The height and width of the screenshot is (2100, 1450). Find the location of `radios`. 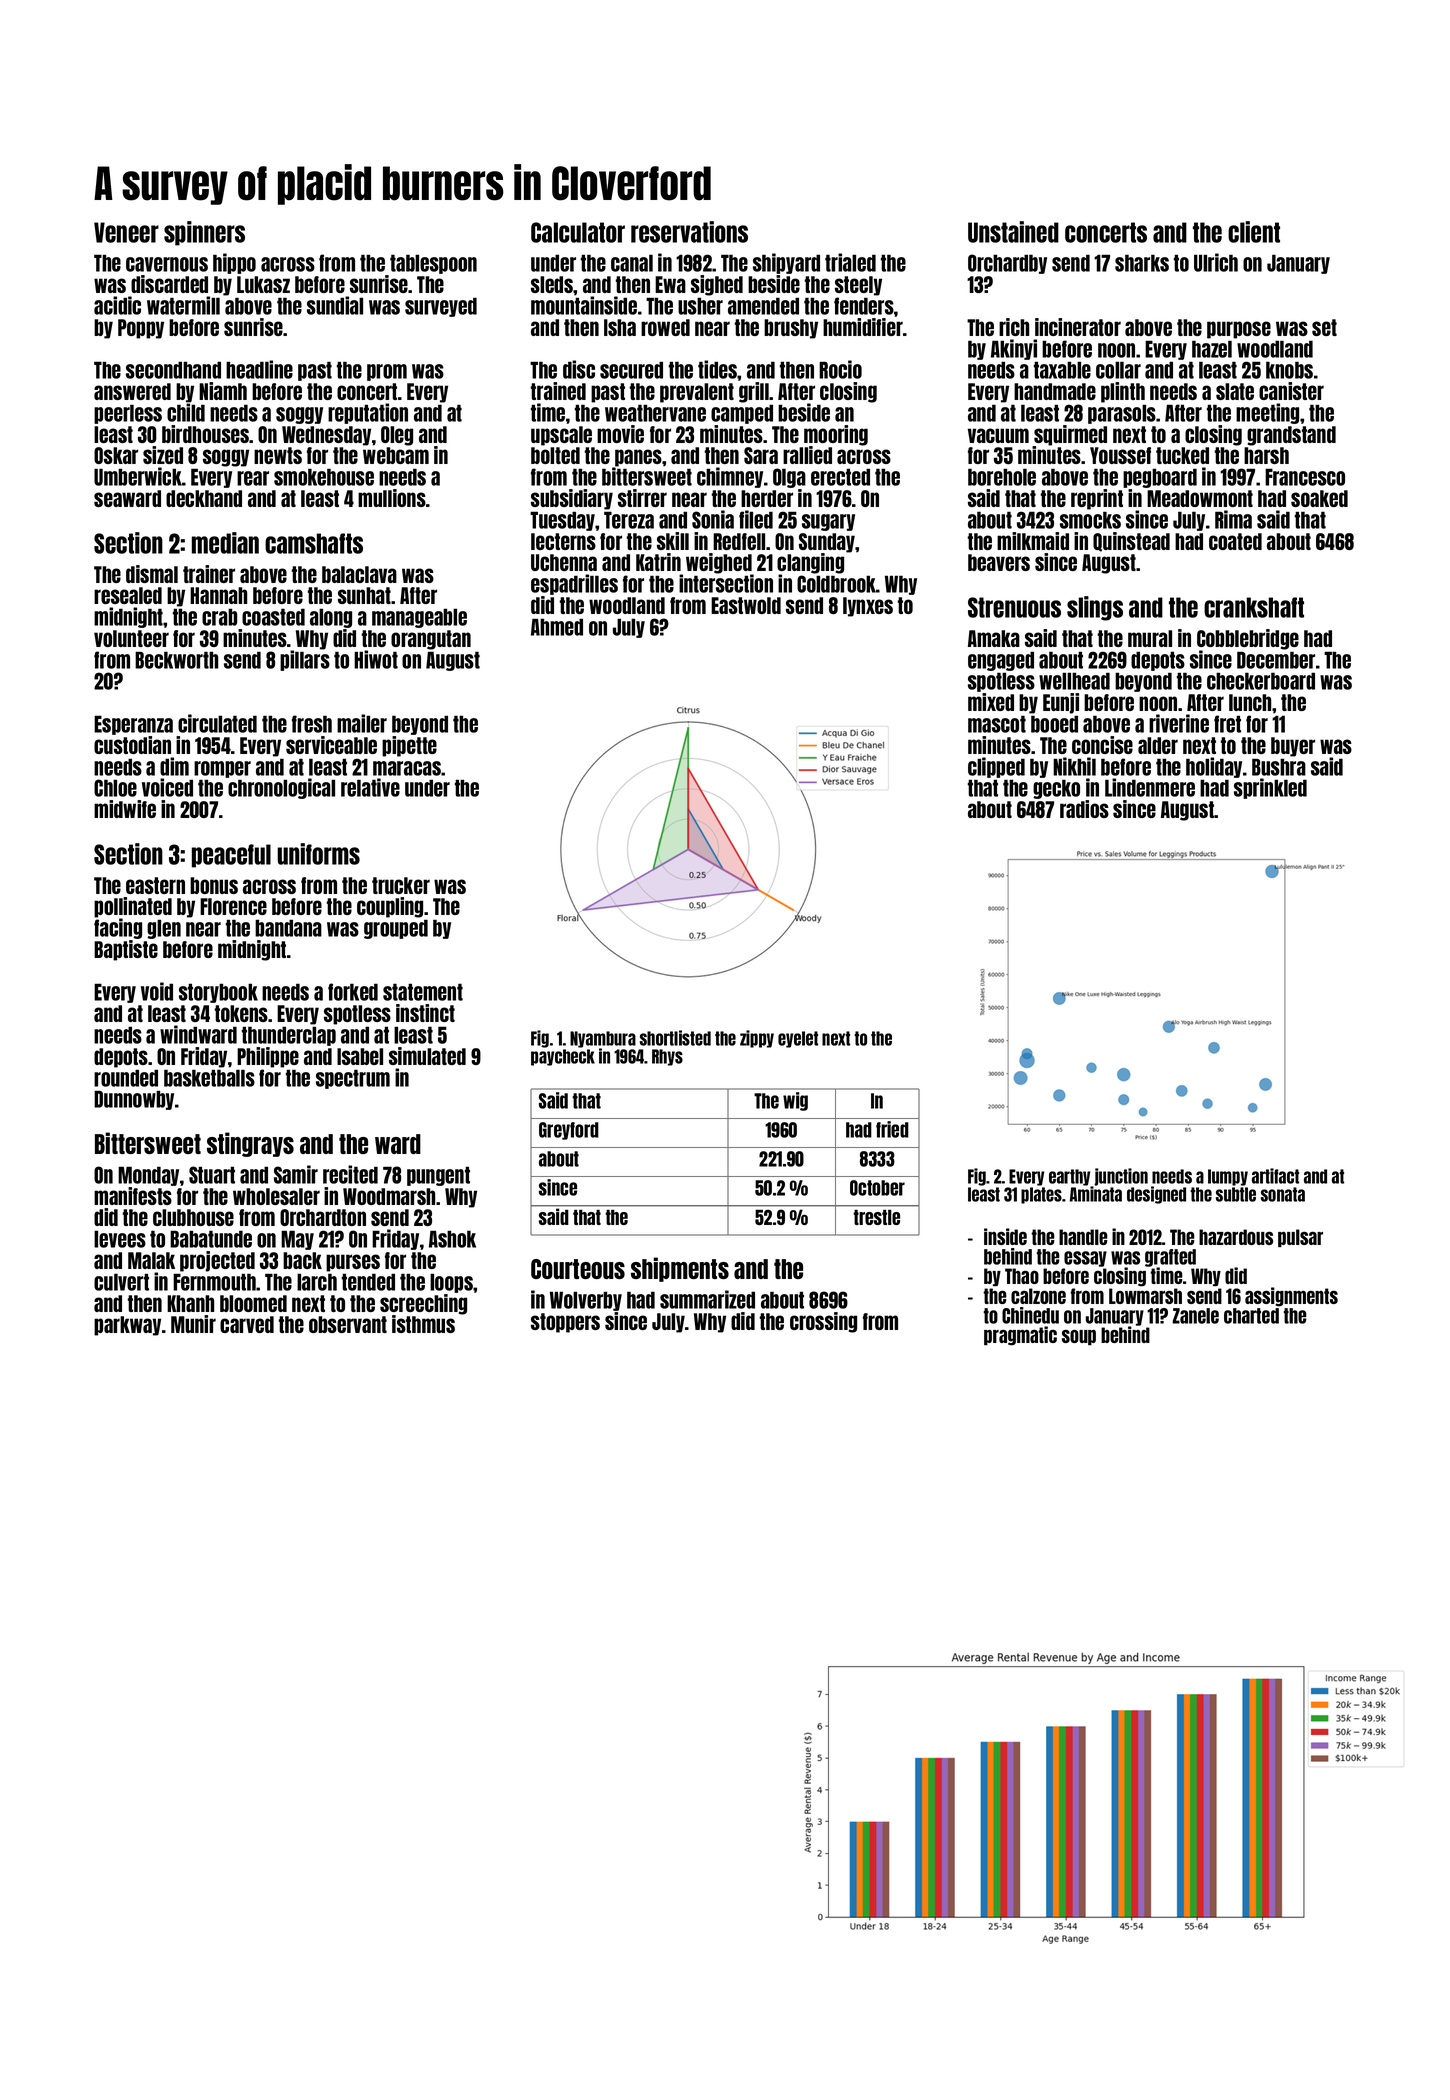

radios is located at coordinates (1084, 809).
